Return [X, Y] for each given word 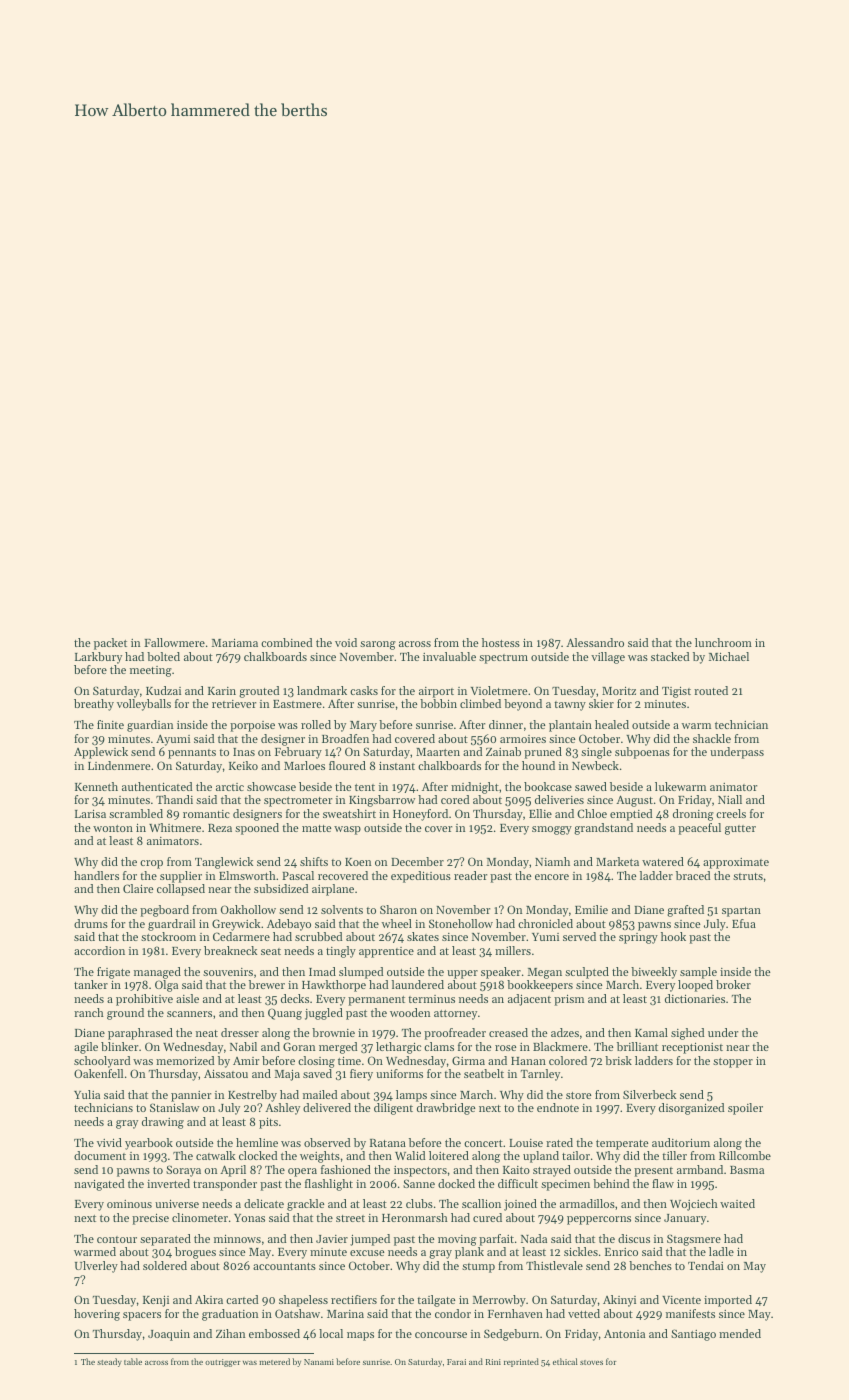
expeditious [421, 877]
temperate [622, 1145]
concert [483, 1143]
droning [693, 815]
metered [274, 1361]
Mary [363, 726]
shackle [712, 738]
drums [91, 923]
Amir [246, 1061]
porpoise [252, 726]
